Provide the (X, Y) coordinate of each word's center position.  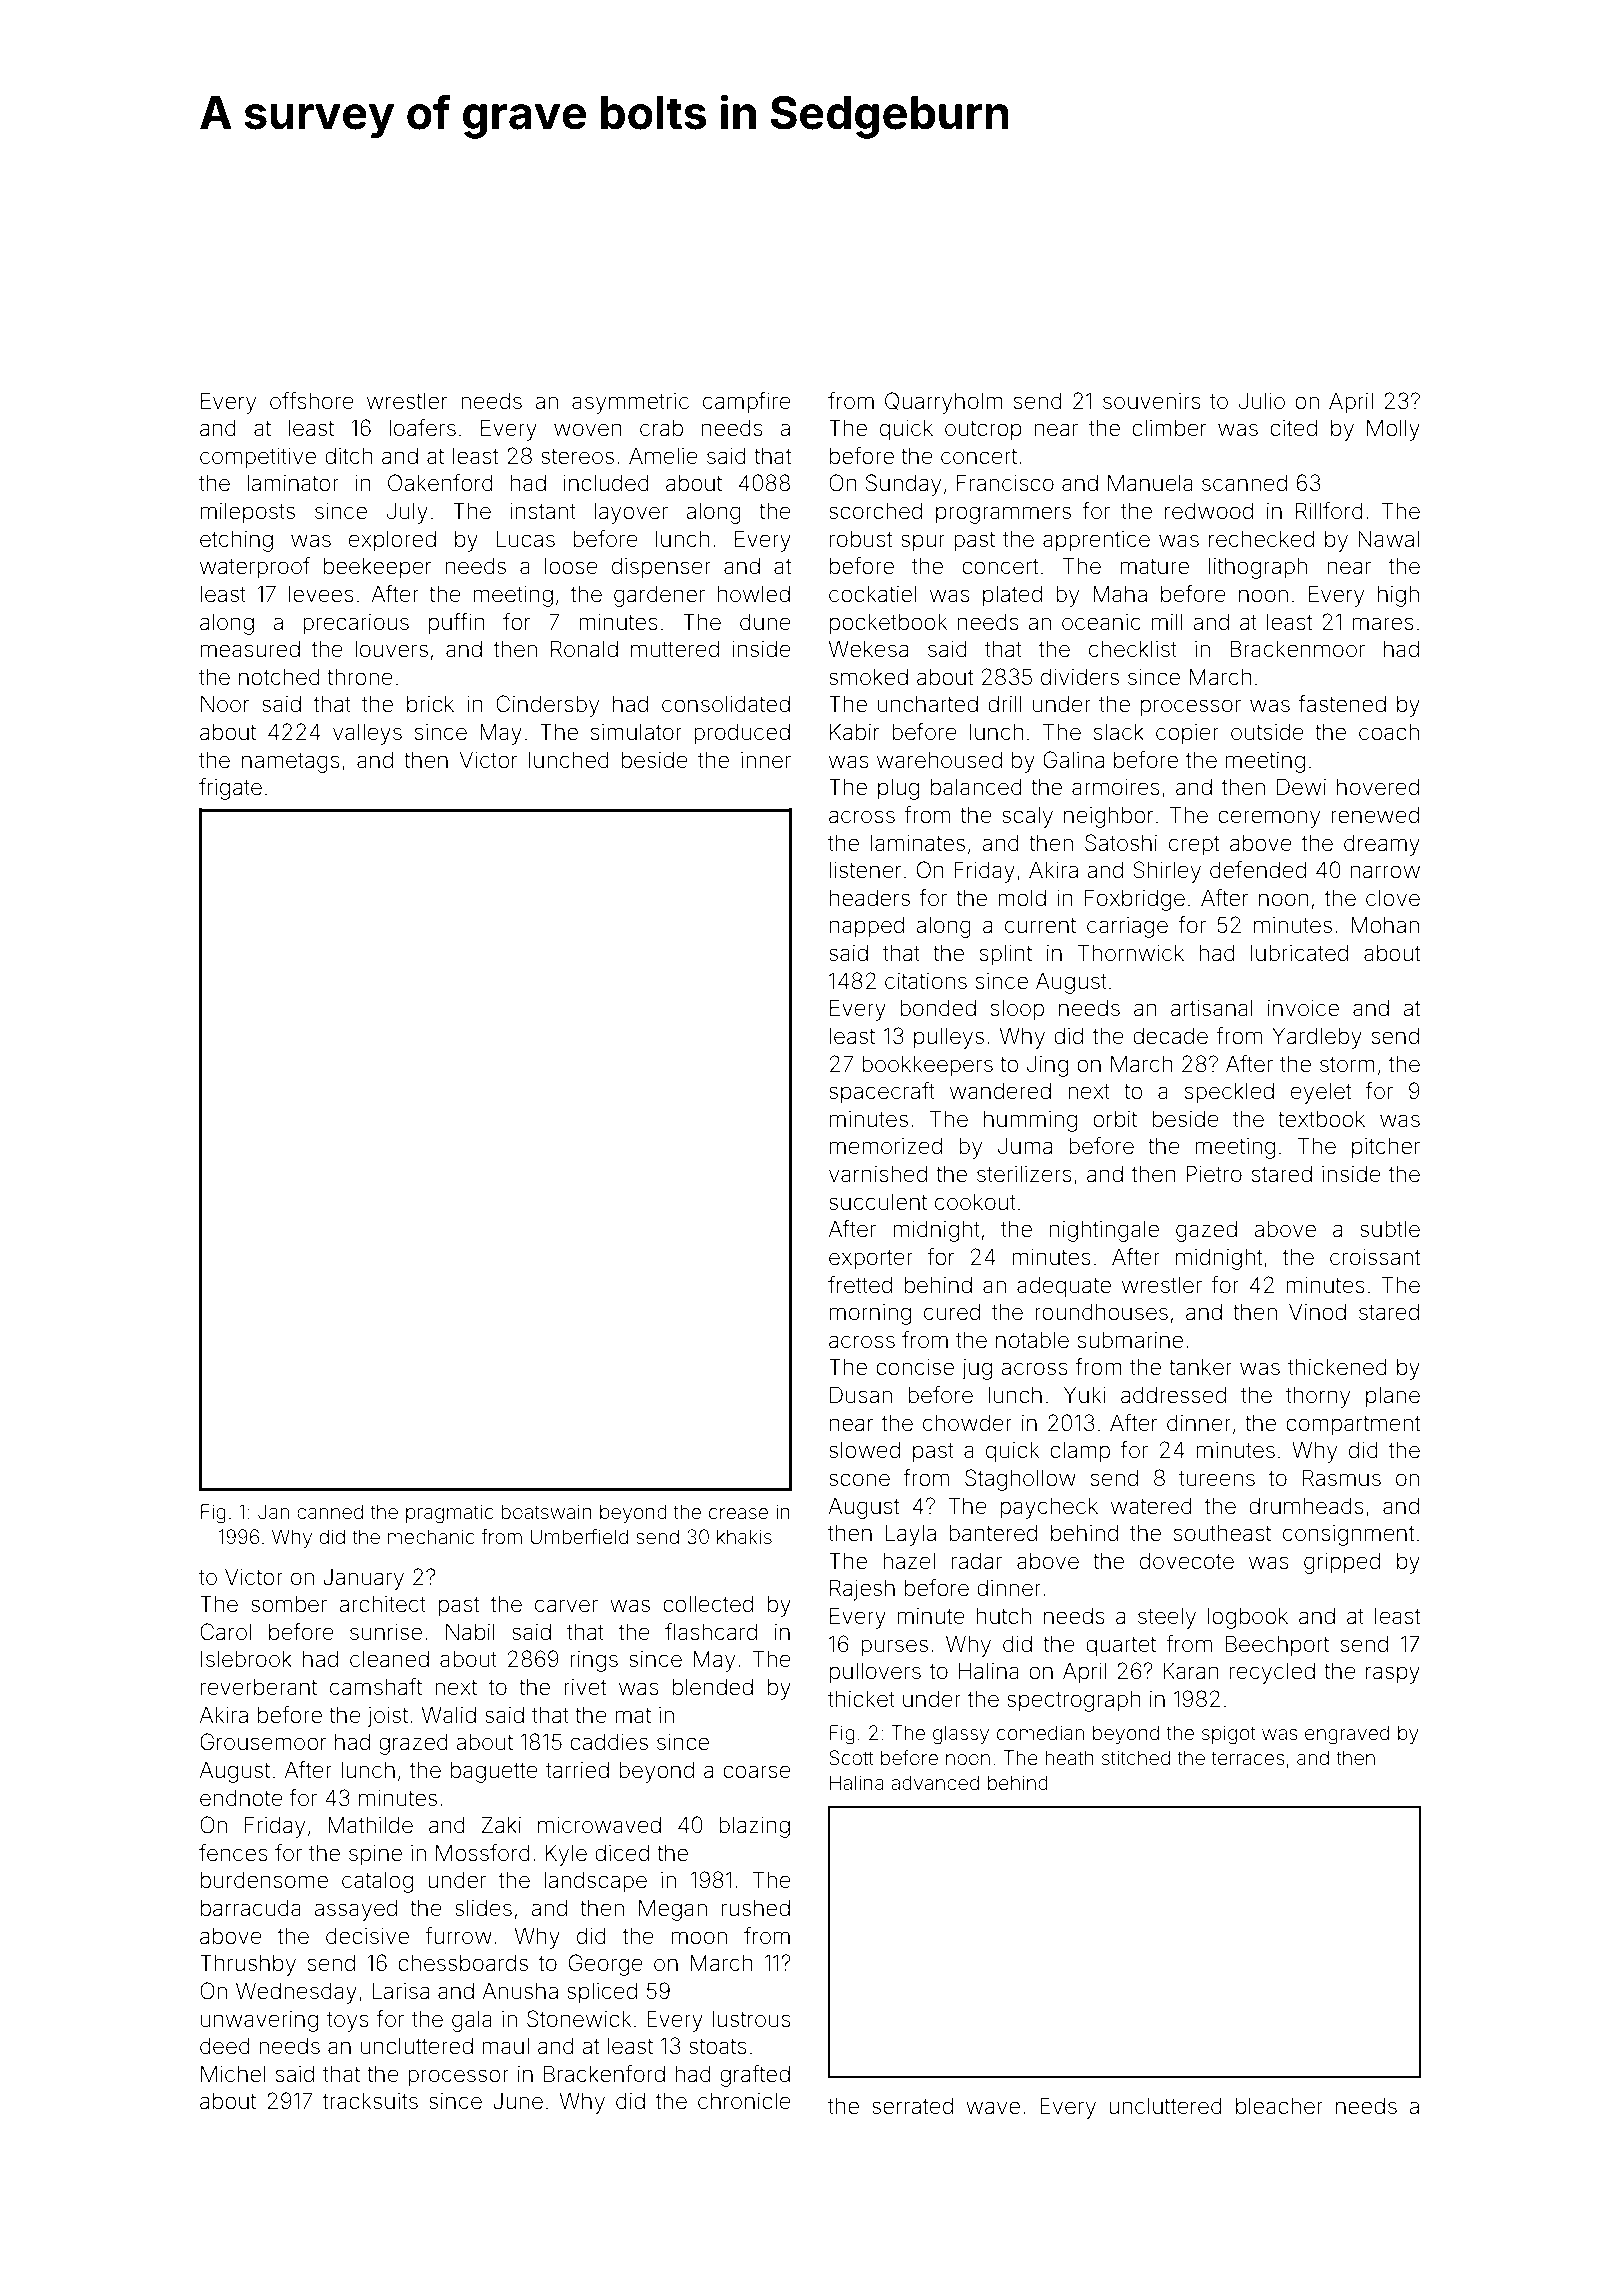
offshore (312, 401)
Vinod (1317, 1312)
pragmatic (449, 1514)
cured (952, 1312)
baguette (494, 1772)
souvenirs (1152, 401)
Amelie (663, 456)
